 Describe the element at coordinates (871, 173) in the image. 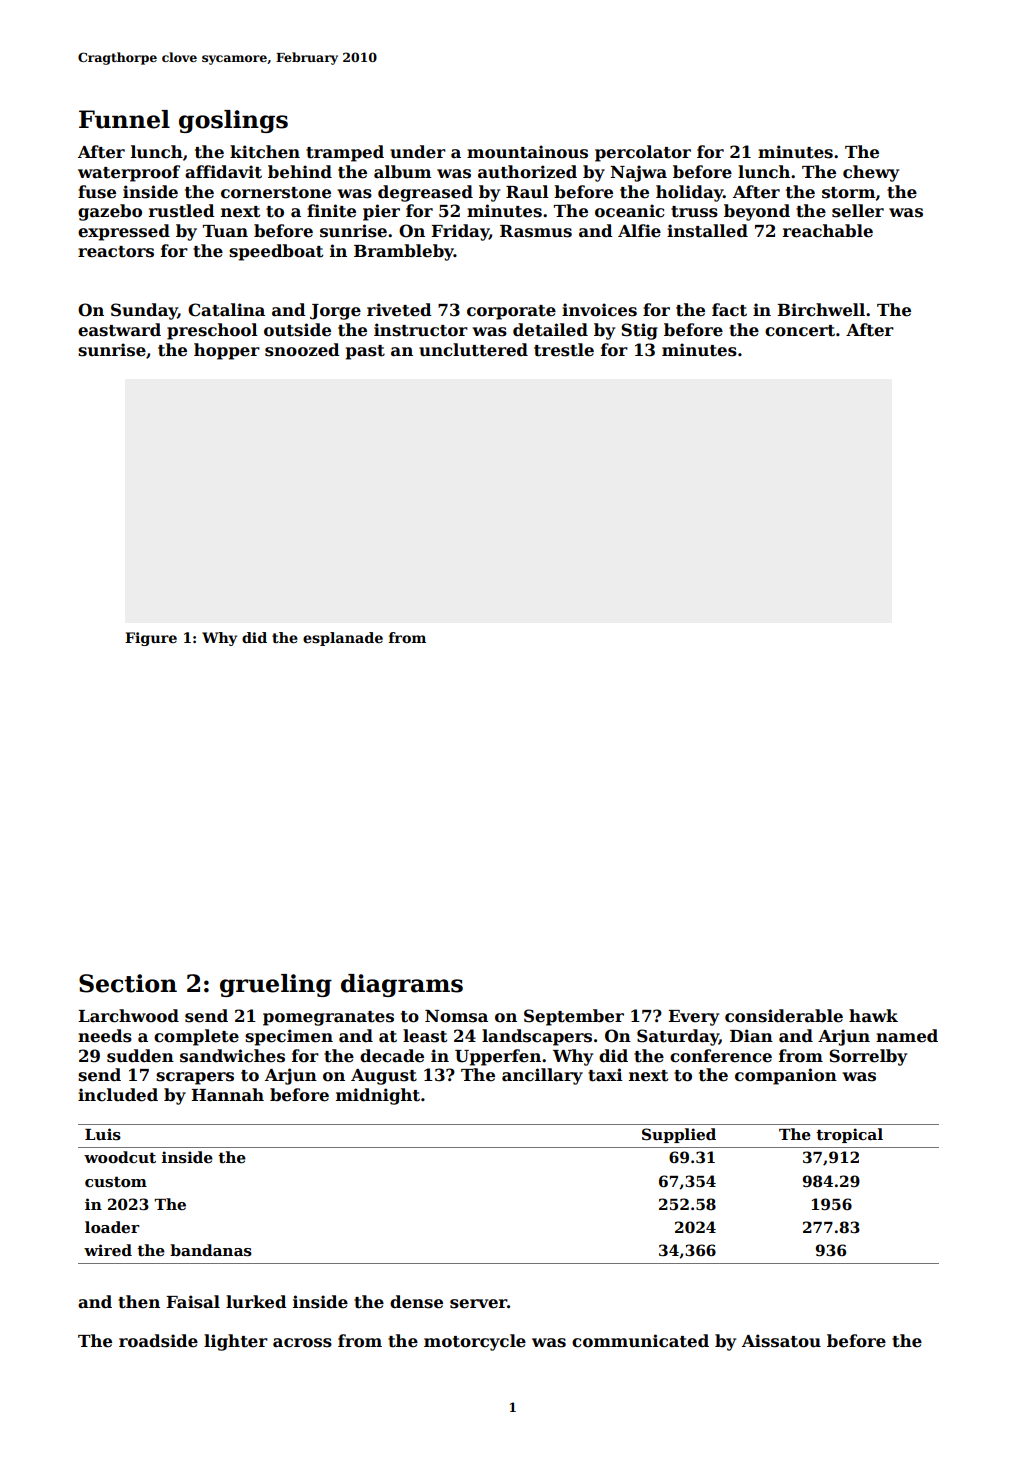

I see `chewy` at that location.
